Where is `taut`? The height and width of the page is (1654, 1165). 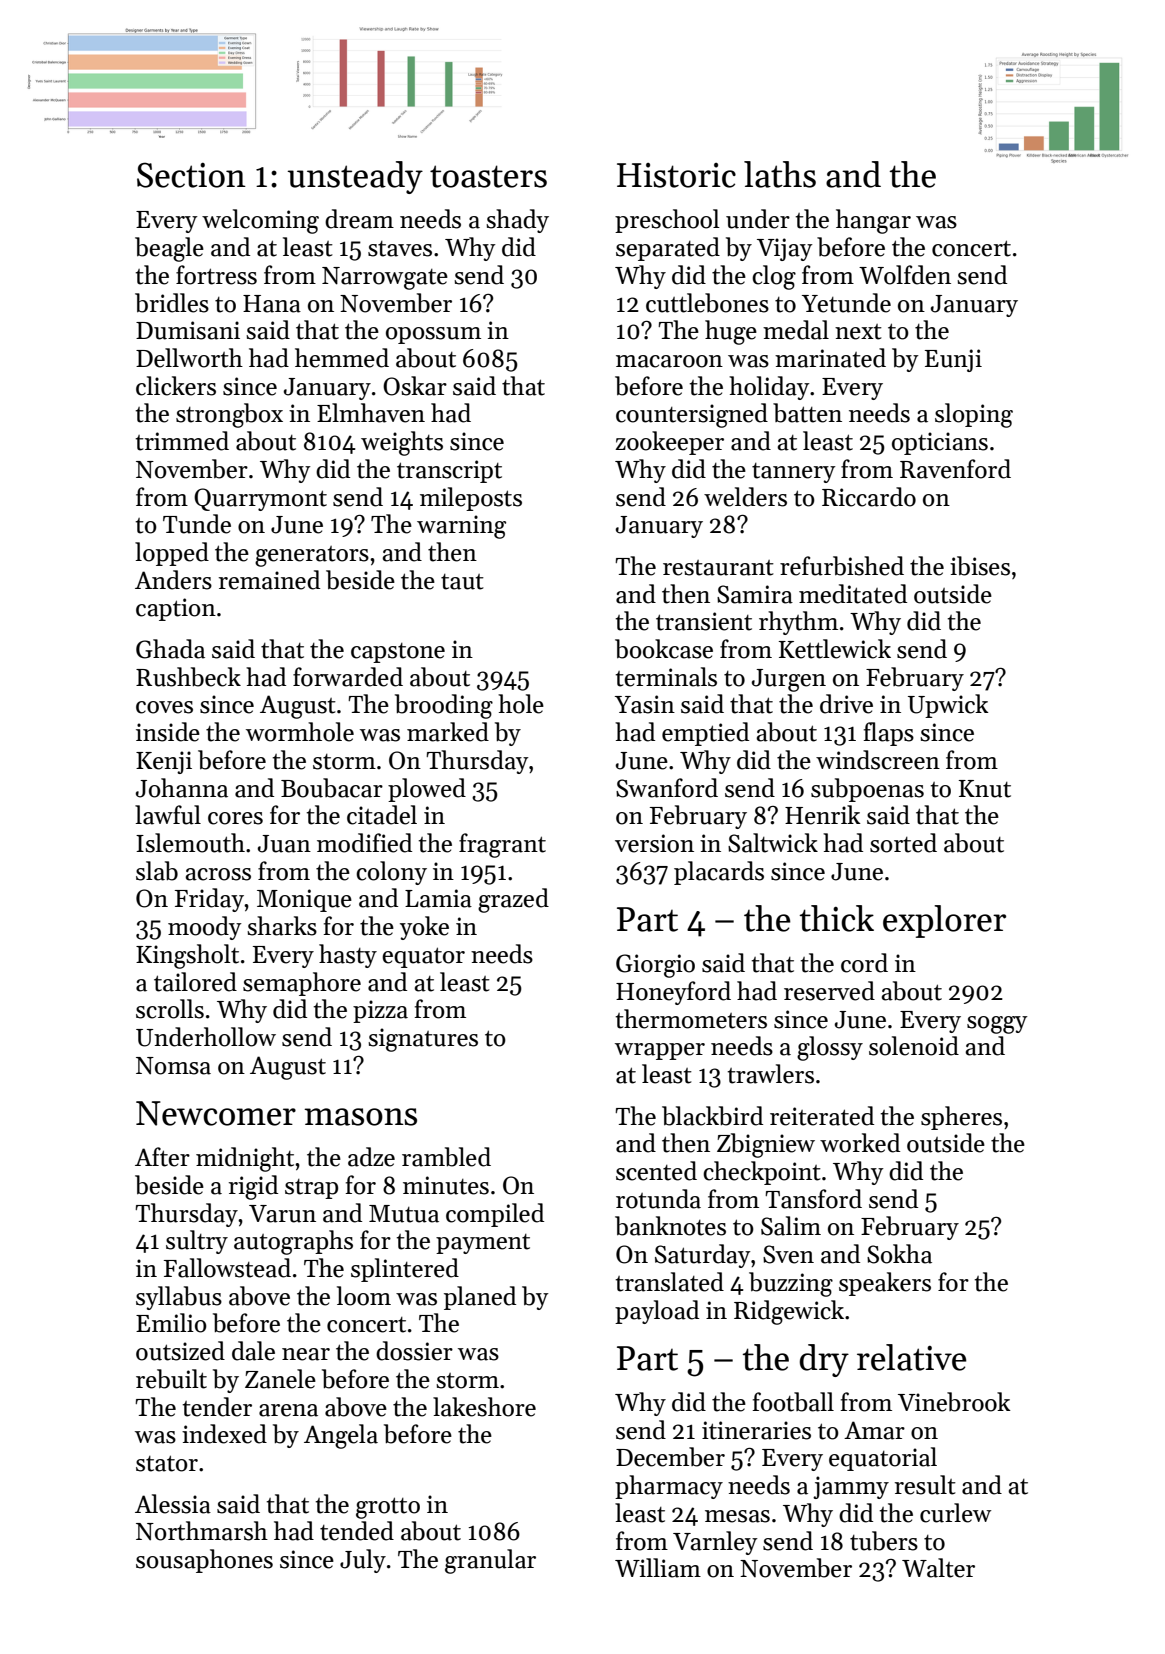 taut is located at coordinates (462, 582).
